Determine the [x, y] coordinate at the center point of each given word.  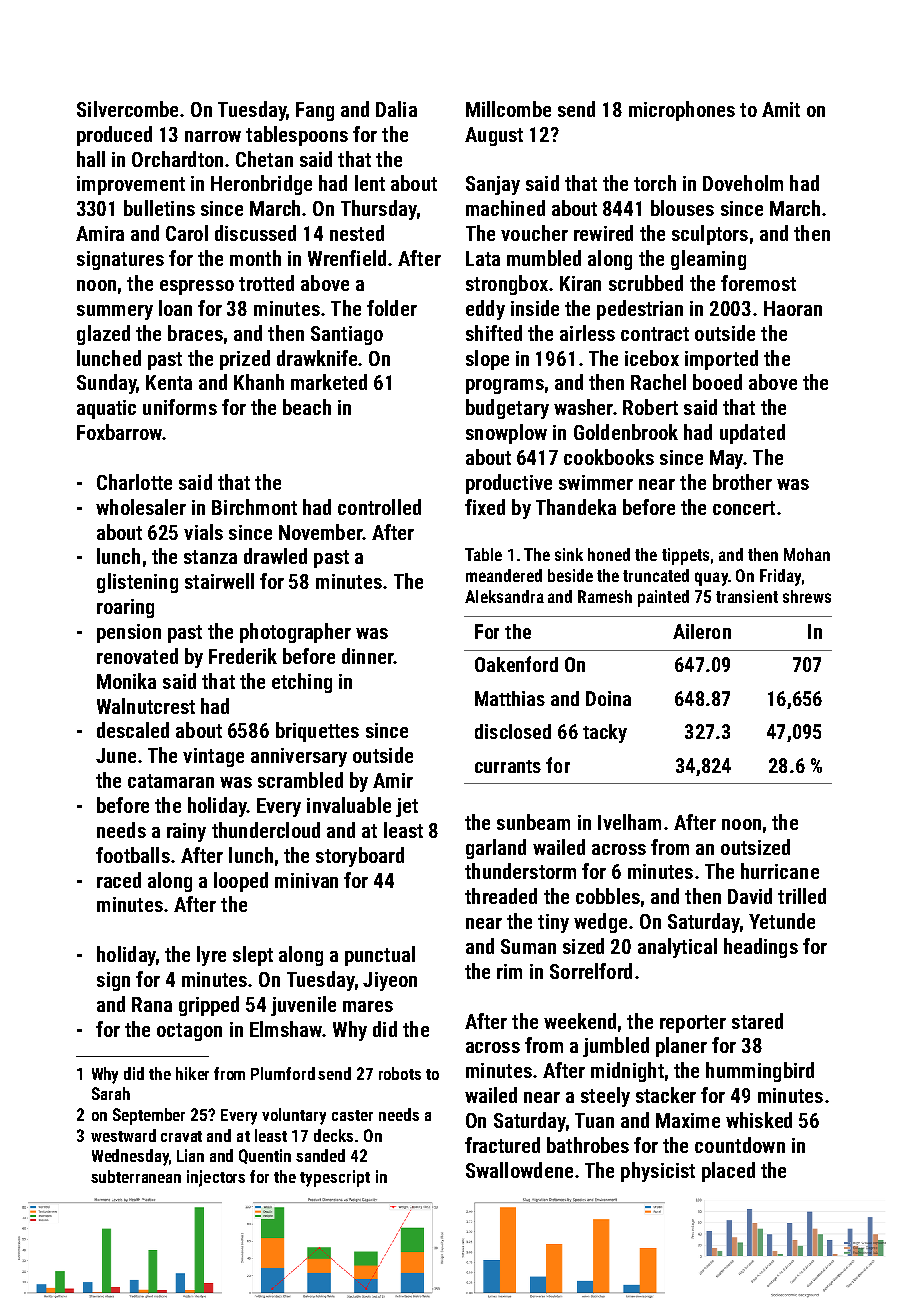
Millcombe [508, 109]
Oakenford [516, 664]
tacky [605, 733]
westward [123, 1135]
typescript [335, 1178]
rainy [186, 832]
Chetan [264, 159]
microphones [682, 111]
